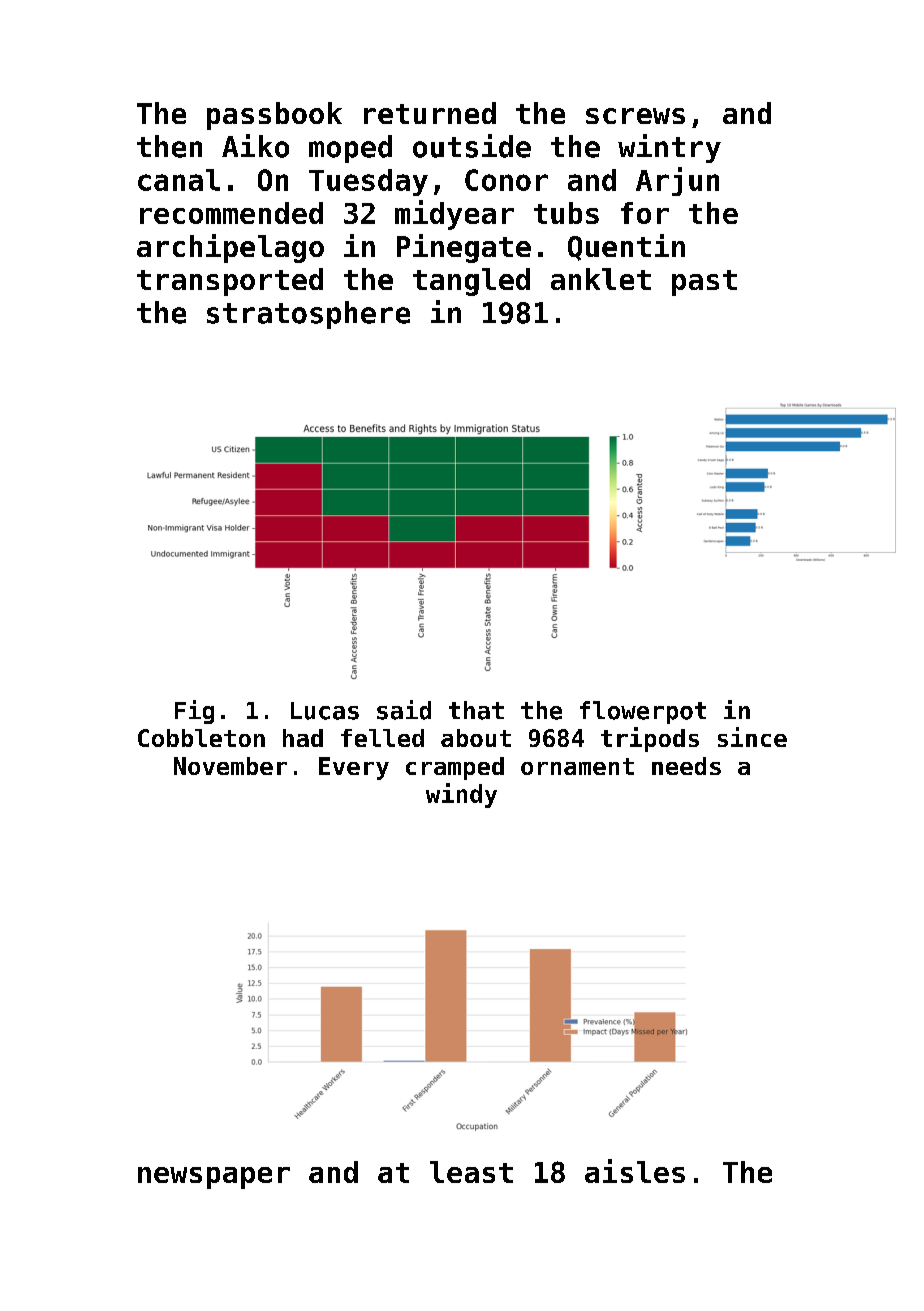  What do you see at coordinates (635, 1171) in the page?
I see `aisles` at bounding box center [635, 1171].
